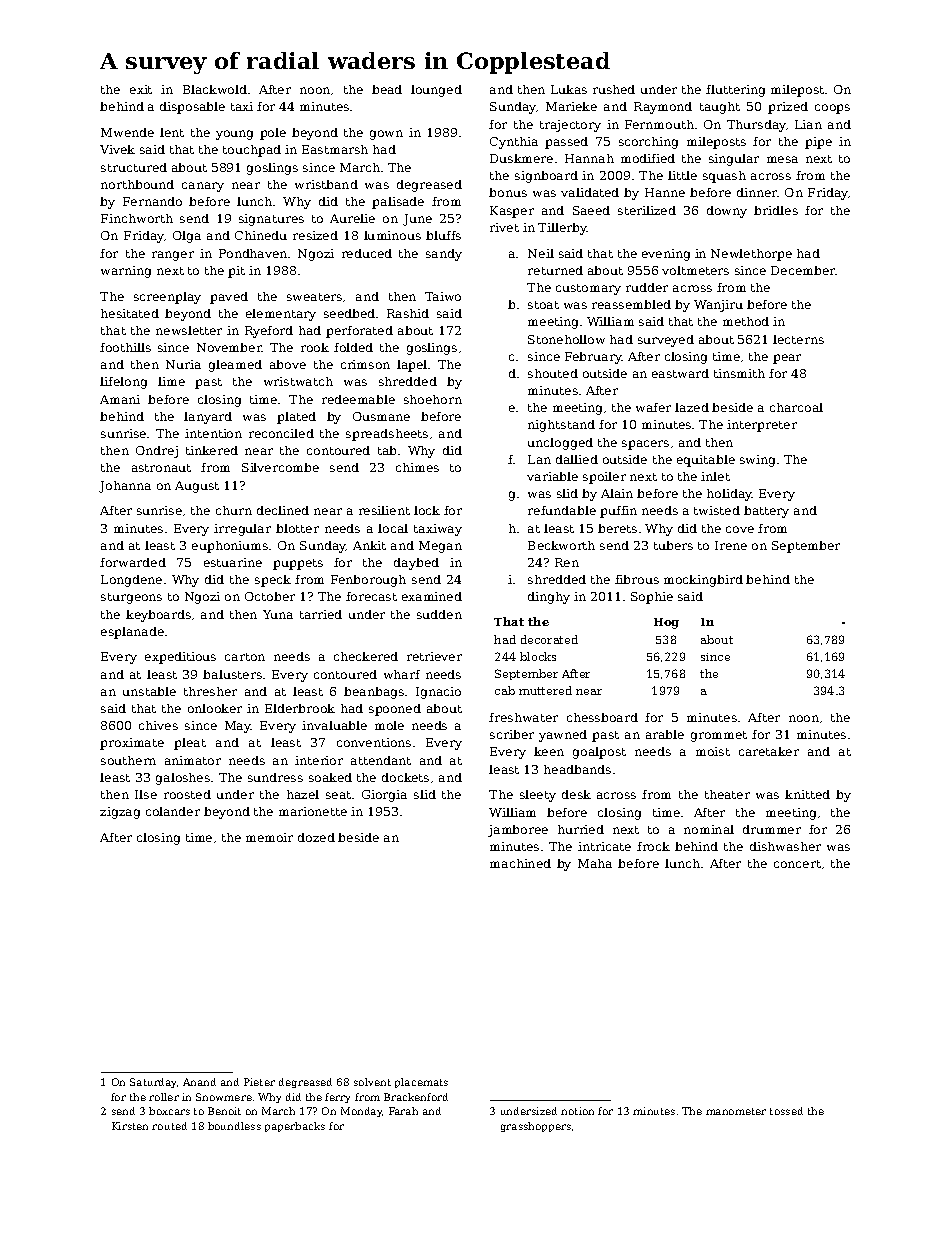 The image size is (952, 1233). I want to click on irregular, so click(242, 530).
